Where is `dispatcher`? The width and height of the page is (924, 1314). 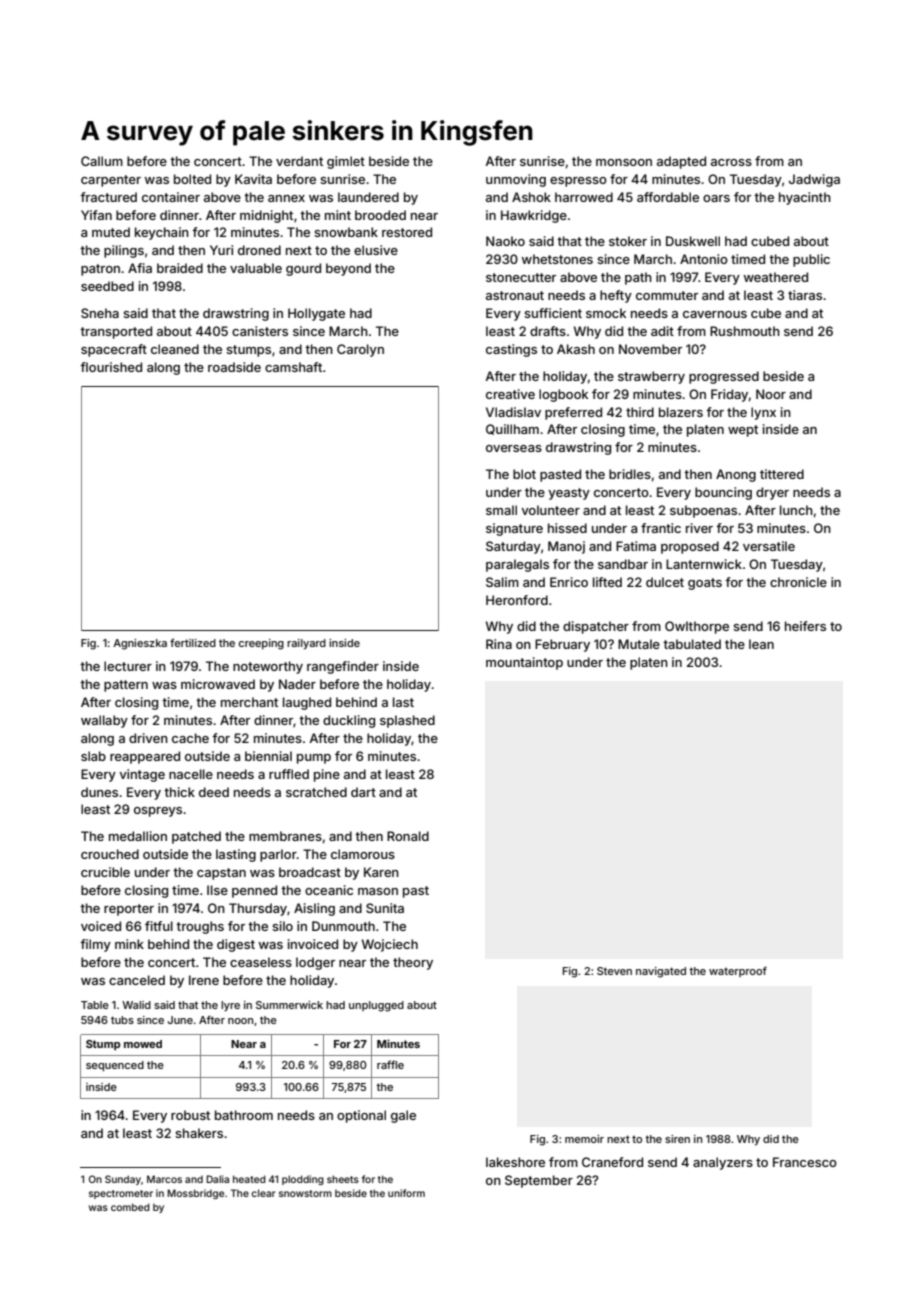
dispatcher is located at coordinates (596, 627).
